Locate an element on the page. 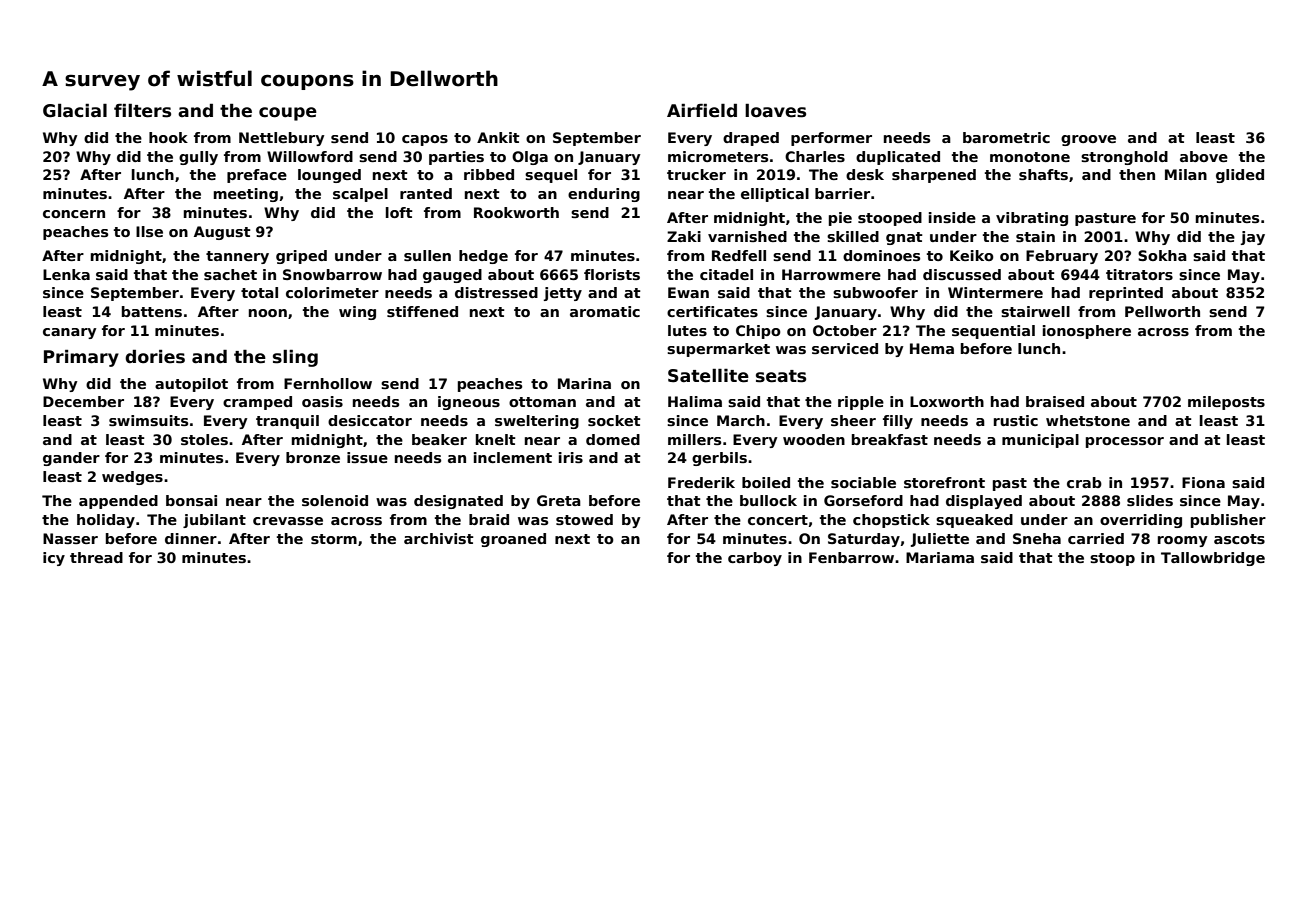 The width and height of the image is (1308, 924). iris is located at coordinates (571, 457).
